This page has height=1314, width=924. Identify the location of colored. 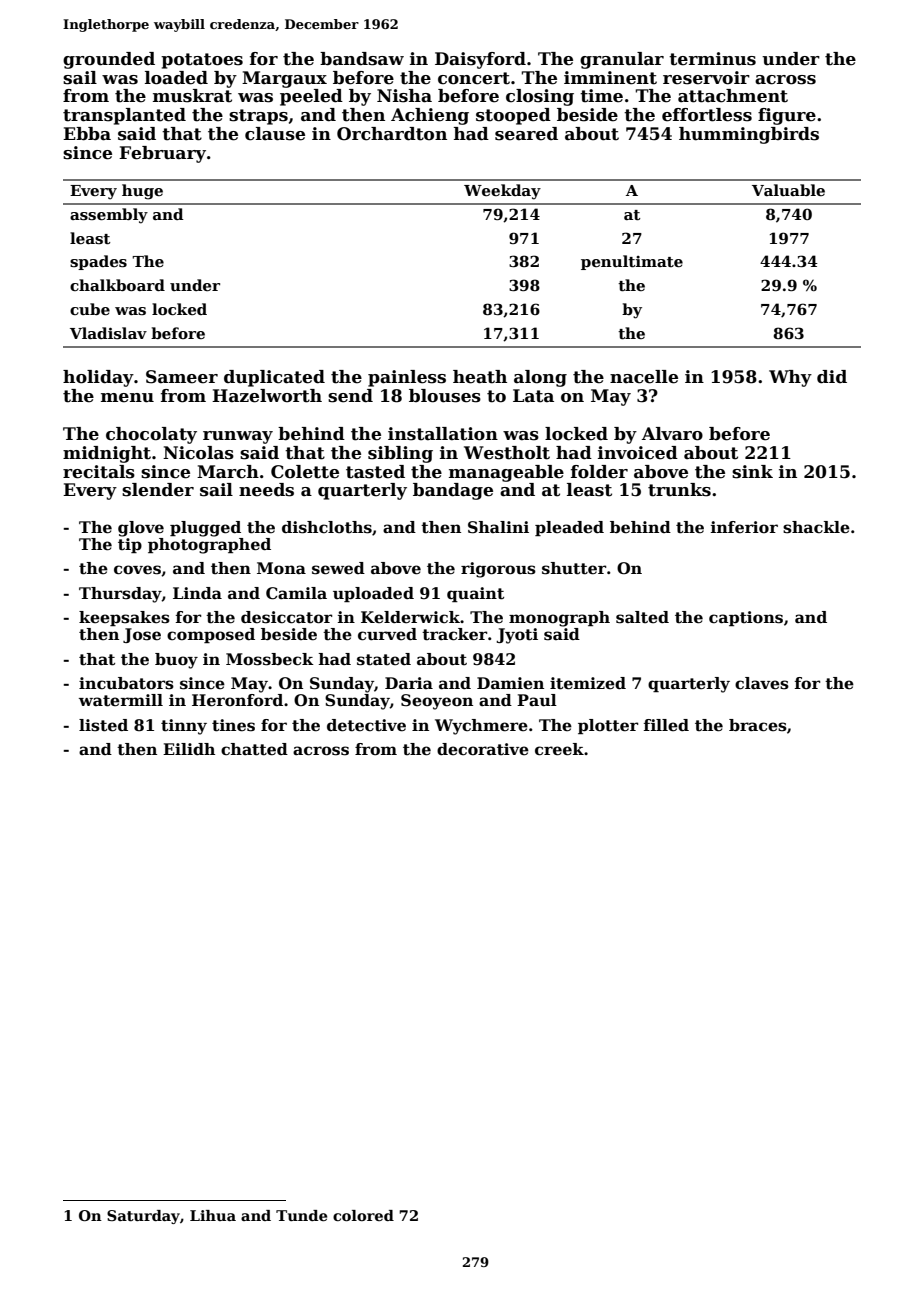
(363, 1215).
